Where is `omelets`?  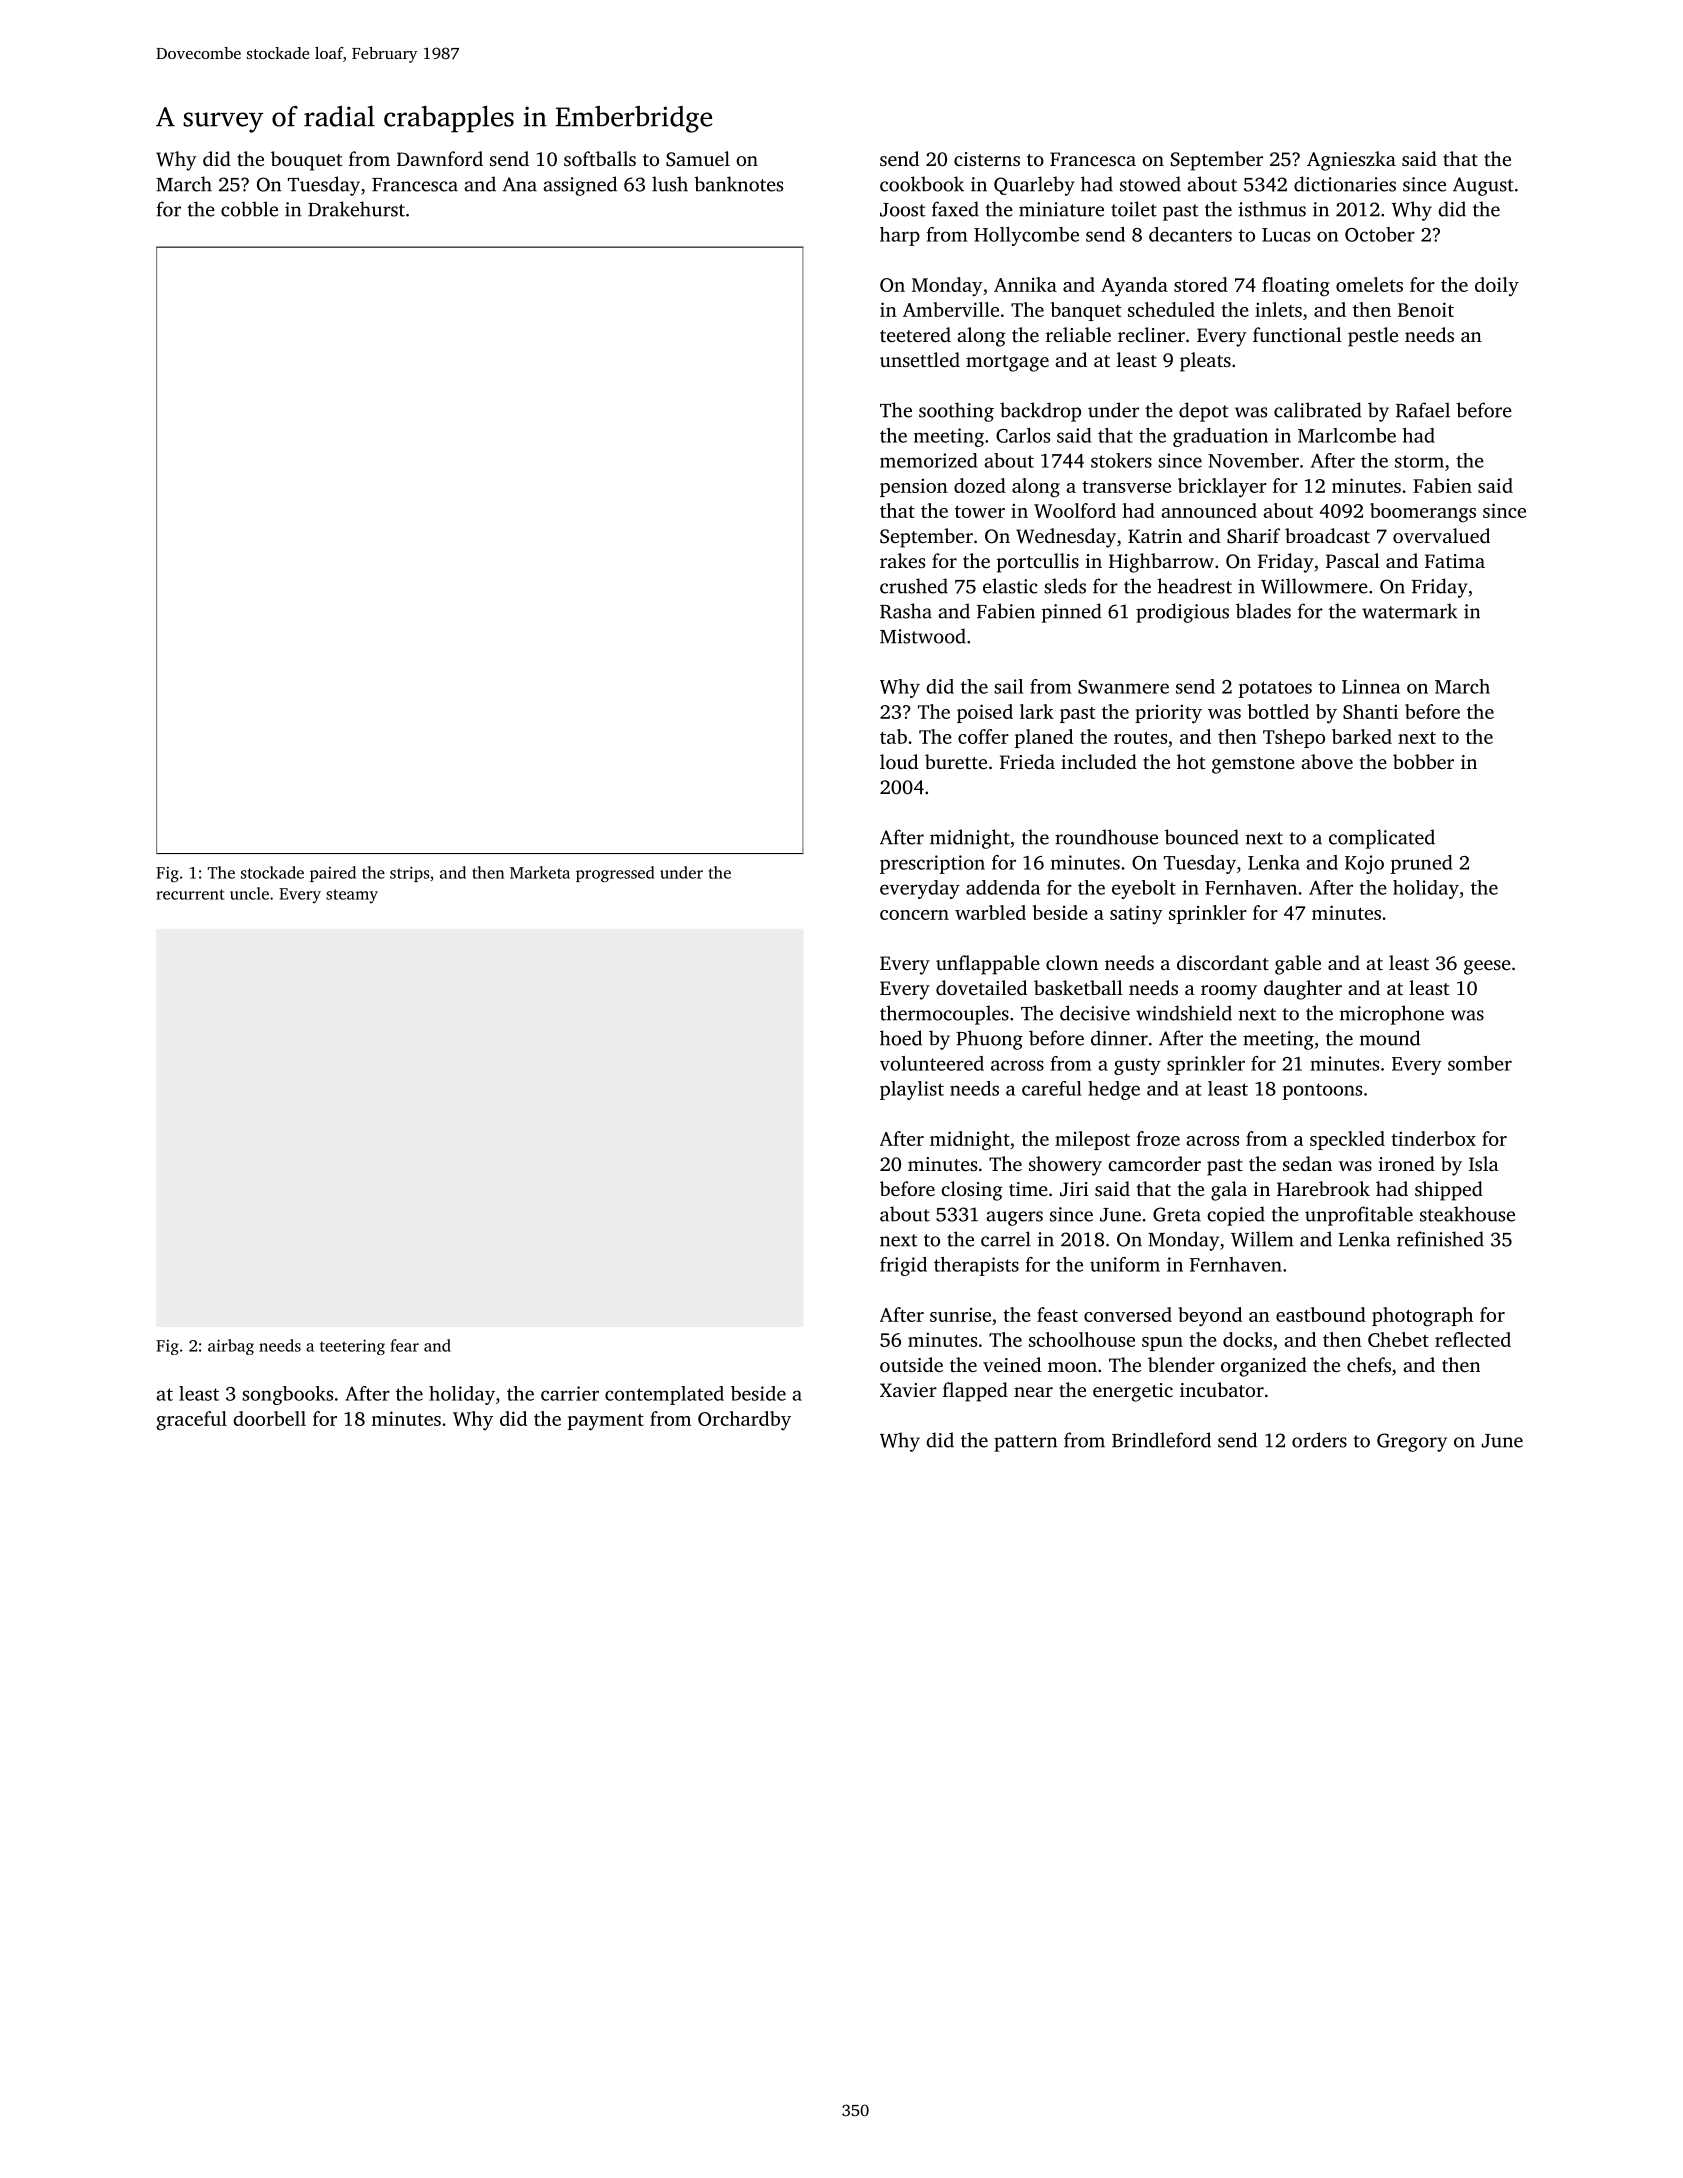
omelets is located at coordinates (1369, 284).
